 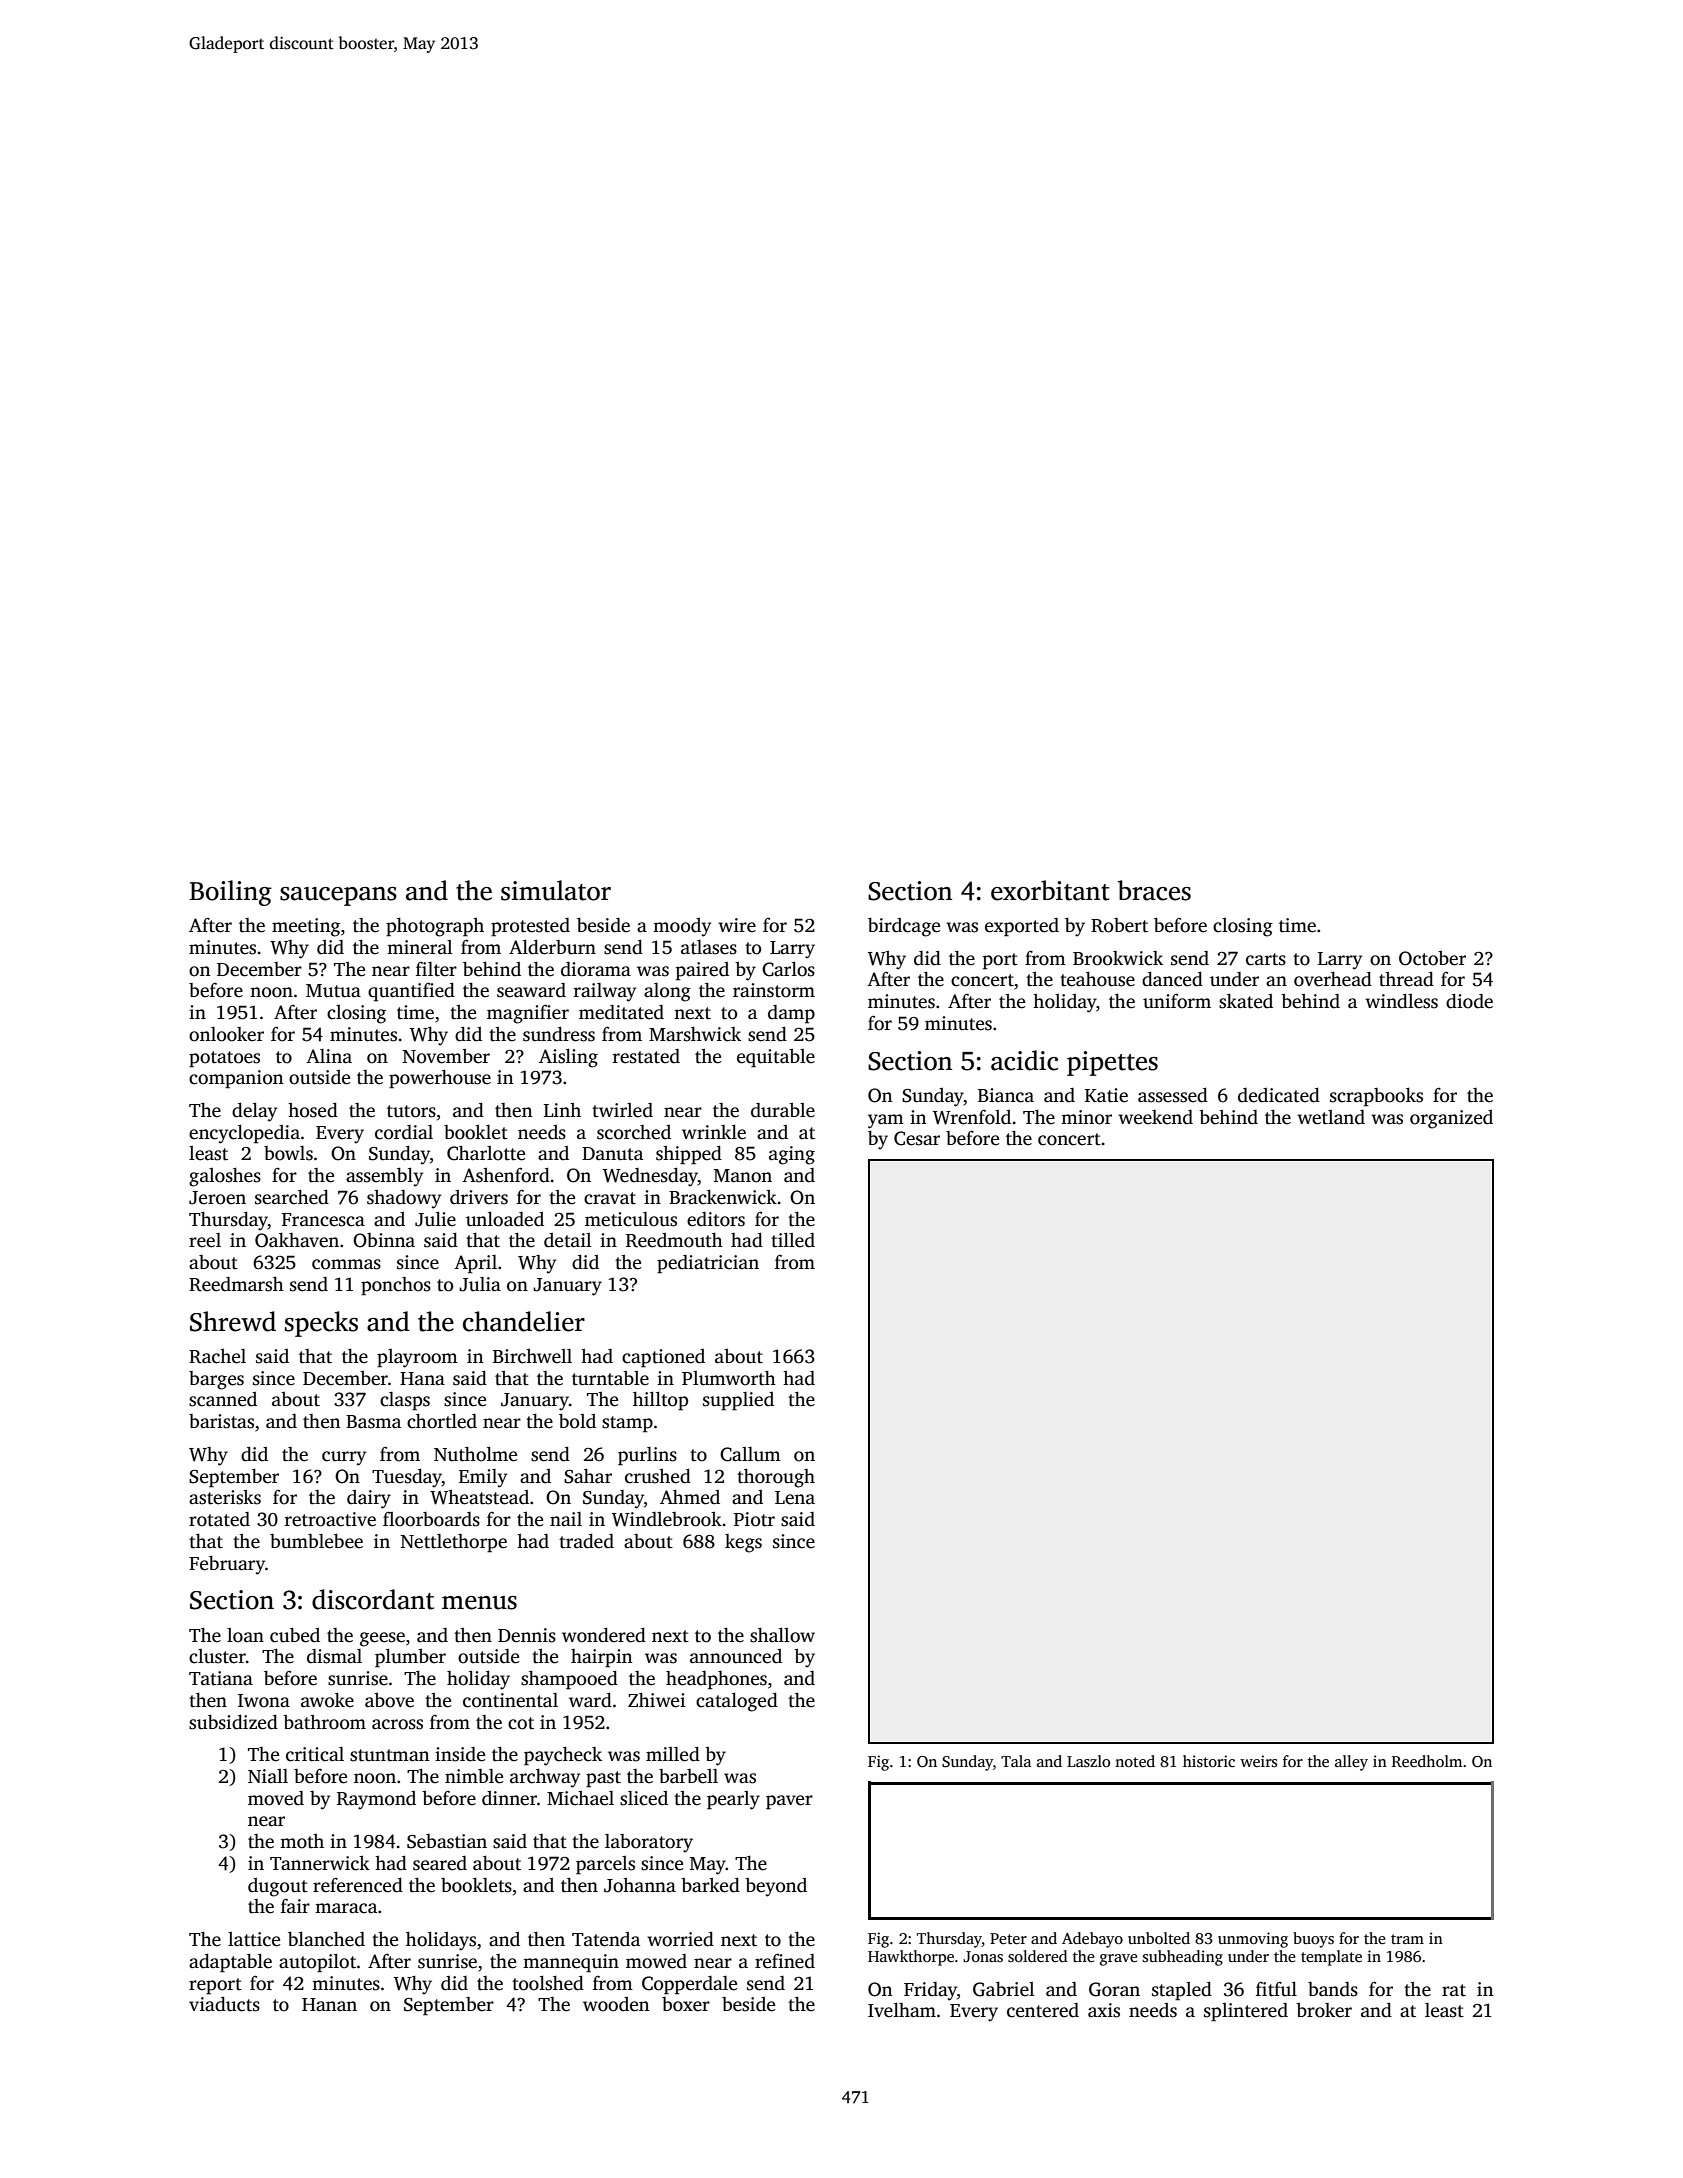 What do you see at coordinates (532, 1356) in the screenshot?
I see `Birchwell` at bounding box center [532, 1356].
